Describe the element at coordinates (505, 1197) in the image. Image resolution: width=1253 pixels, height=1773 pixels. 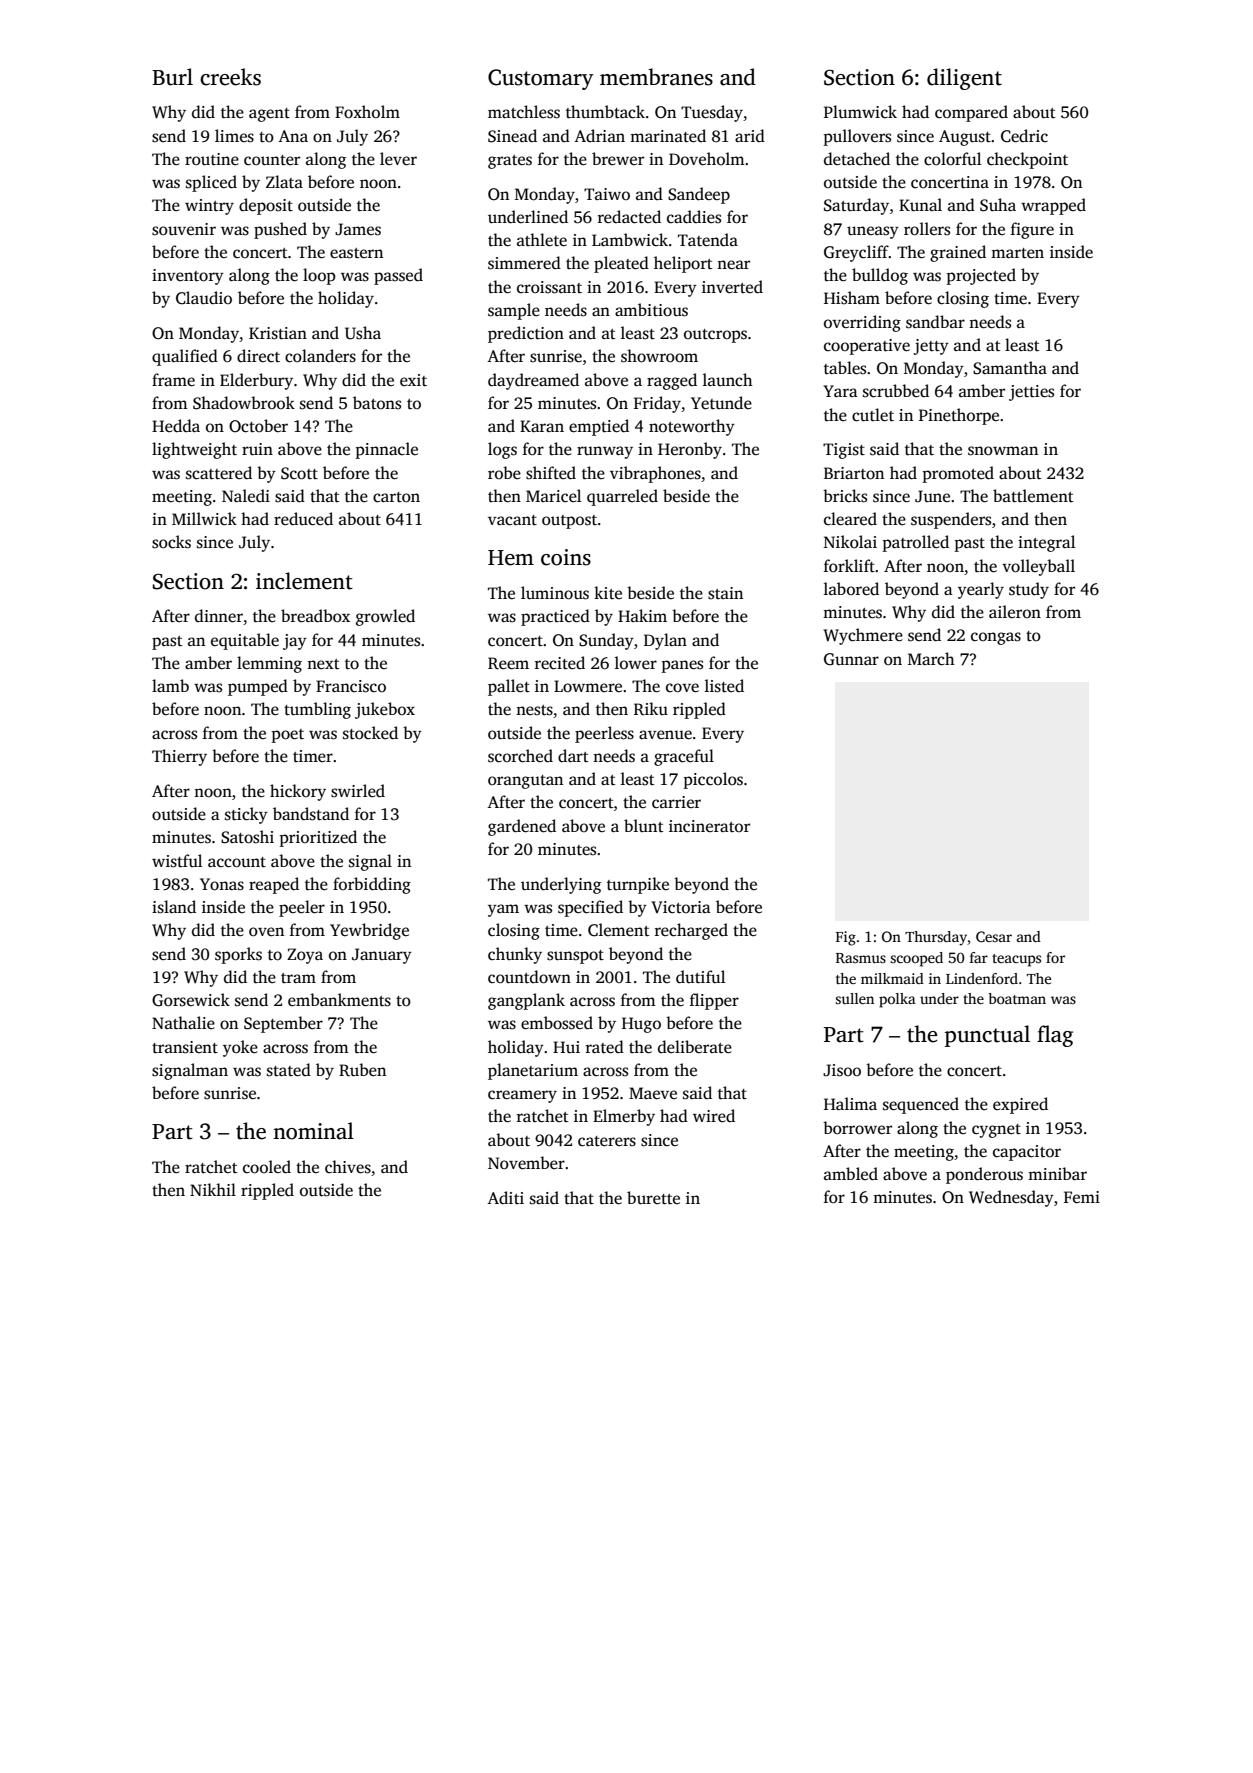
I see `Aditi` at that location.
